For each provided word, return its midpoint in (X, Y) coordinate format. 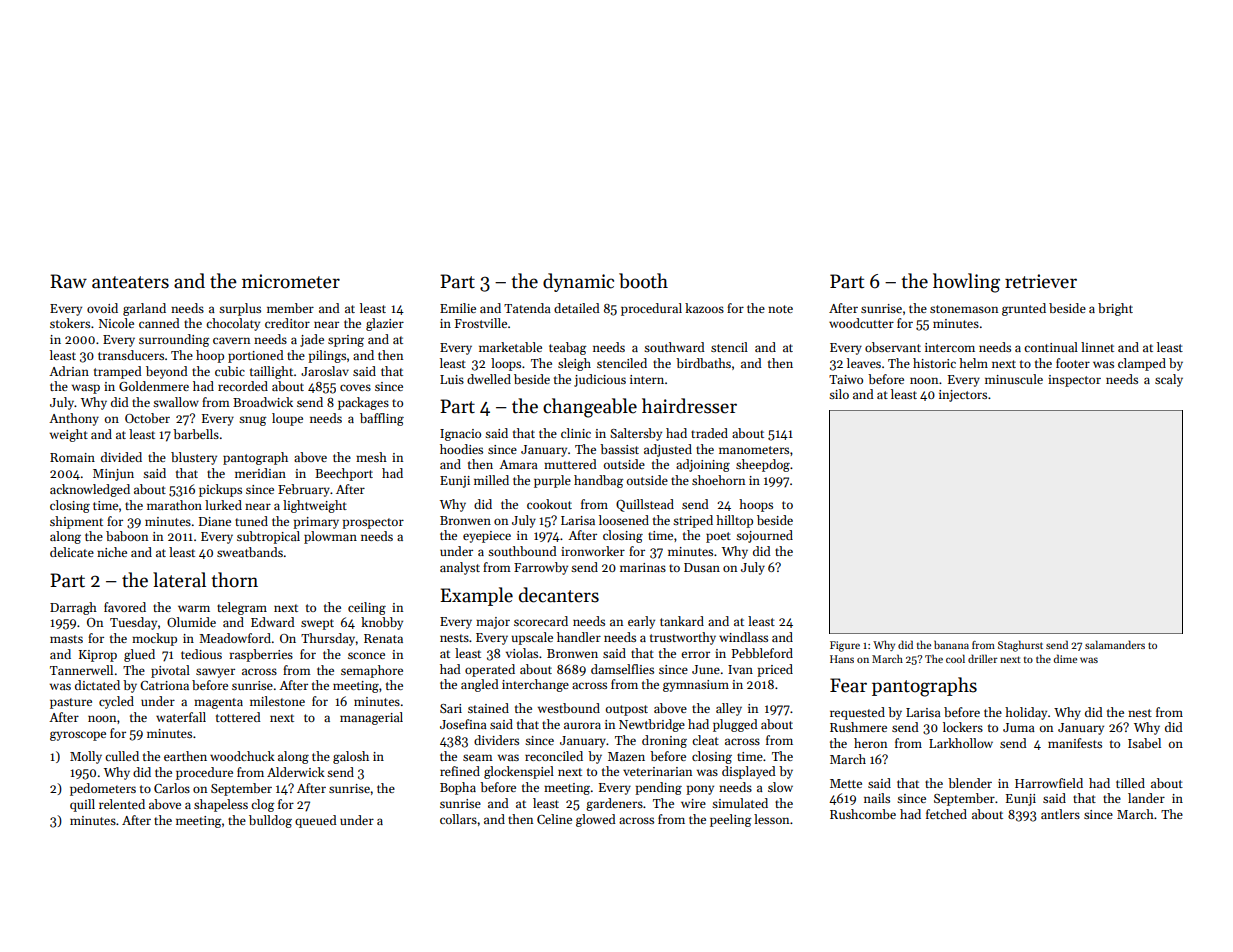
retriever (1041, 281)
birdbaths (703, 363)
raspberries (261, 655)
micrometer (291, 281)
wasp (86, 389)
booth (643, 281)
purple (552, 481)
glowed (596, 820)
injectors (963, 396)
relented (122, 804)
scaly (1169, 380)
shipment (76, 522)
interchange (535, 685)
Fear (848, 685)
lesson (771, 819)
